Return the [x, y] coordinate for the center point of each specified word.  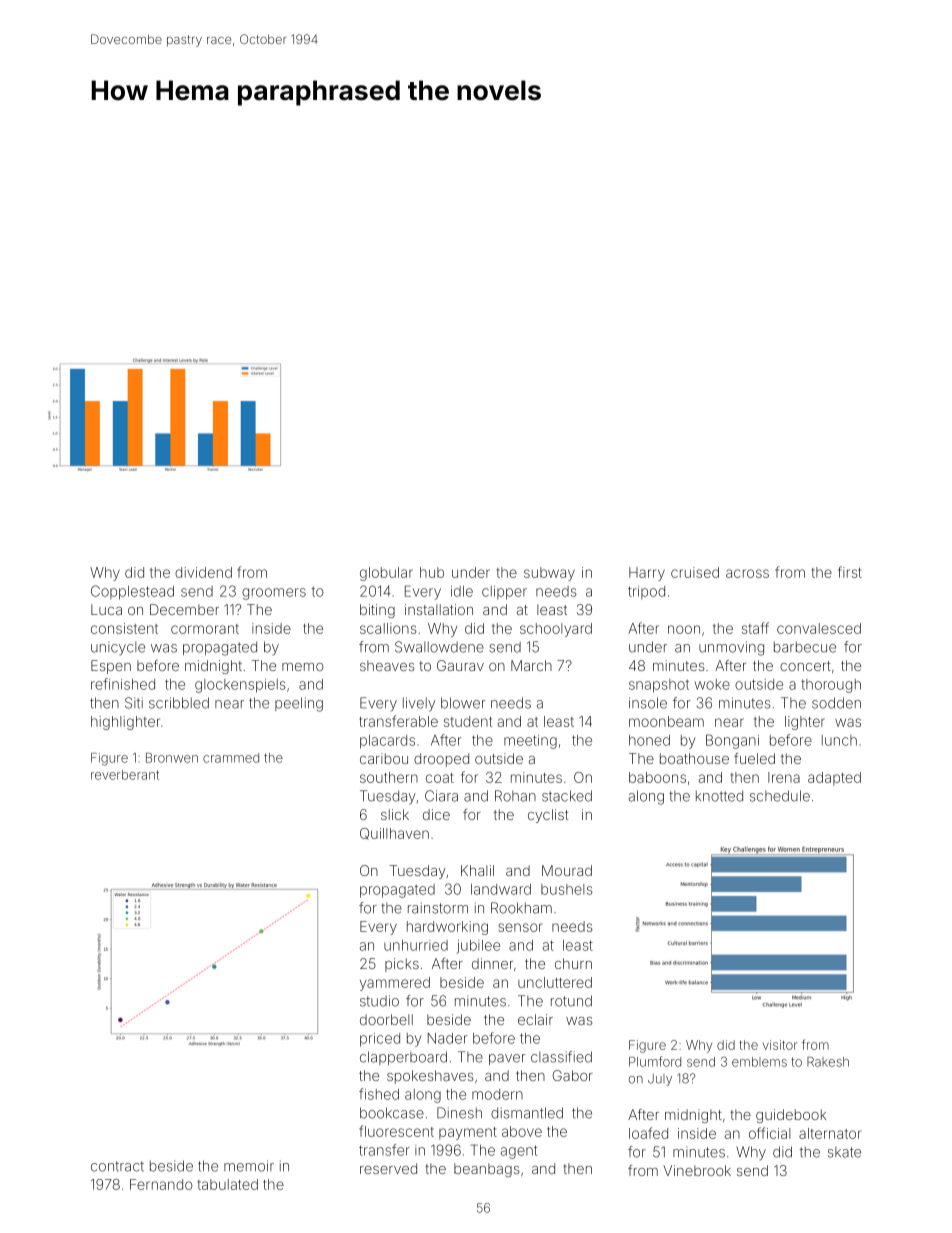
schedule [780, 796]
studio [379, 1001]
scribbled [179, 703]
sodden [836, 703]
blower [463, 703]
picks [402, 965]
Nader [448, 1038]
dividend [203, 572]
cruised [695, 572]
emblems [759, 1062]
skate [844, 1152]
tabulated [228, 1184]
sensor [520, 927]
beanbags [487, 1170]
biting [377, 611]
